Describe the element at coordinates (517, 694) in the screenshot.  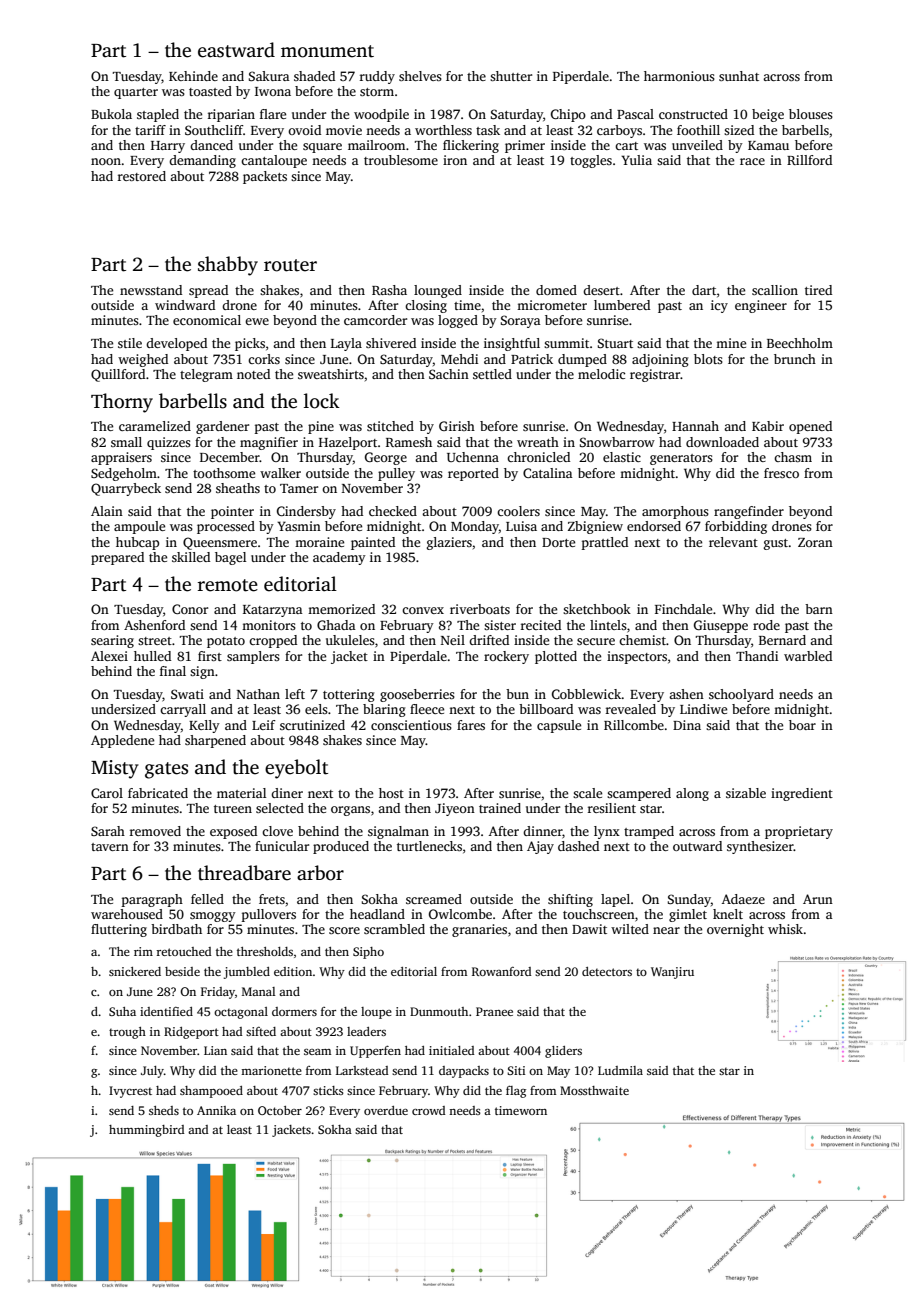
I see `bun` at that location.
